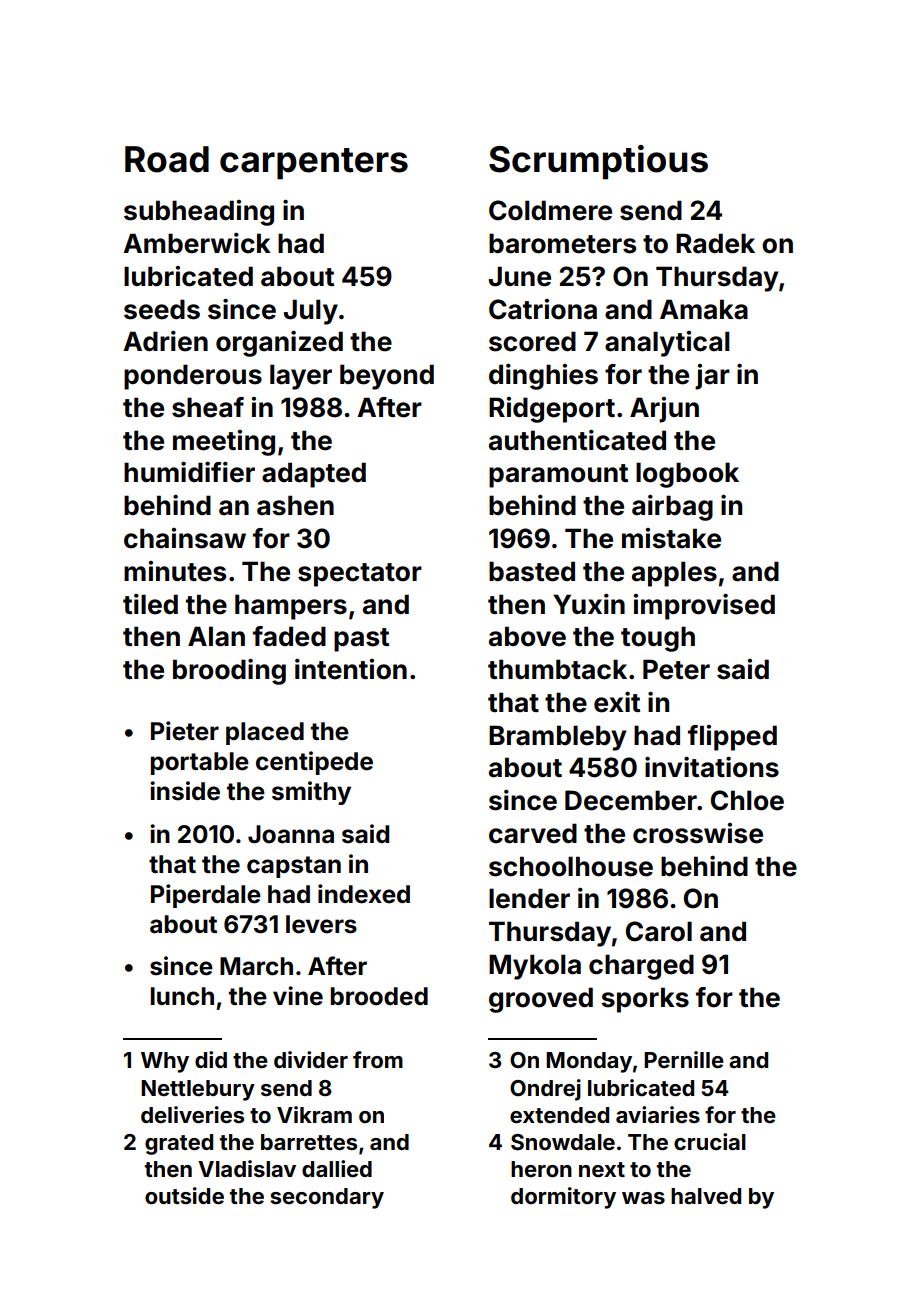 The image size is (924, 1311). I want to click on inside, so click(185, 791).
